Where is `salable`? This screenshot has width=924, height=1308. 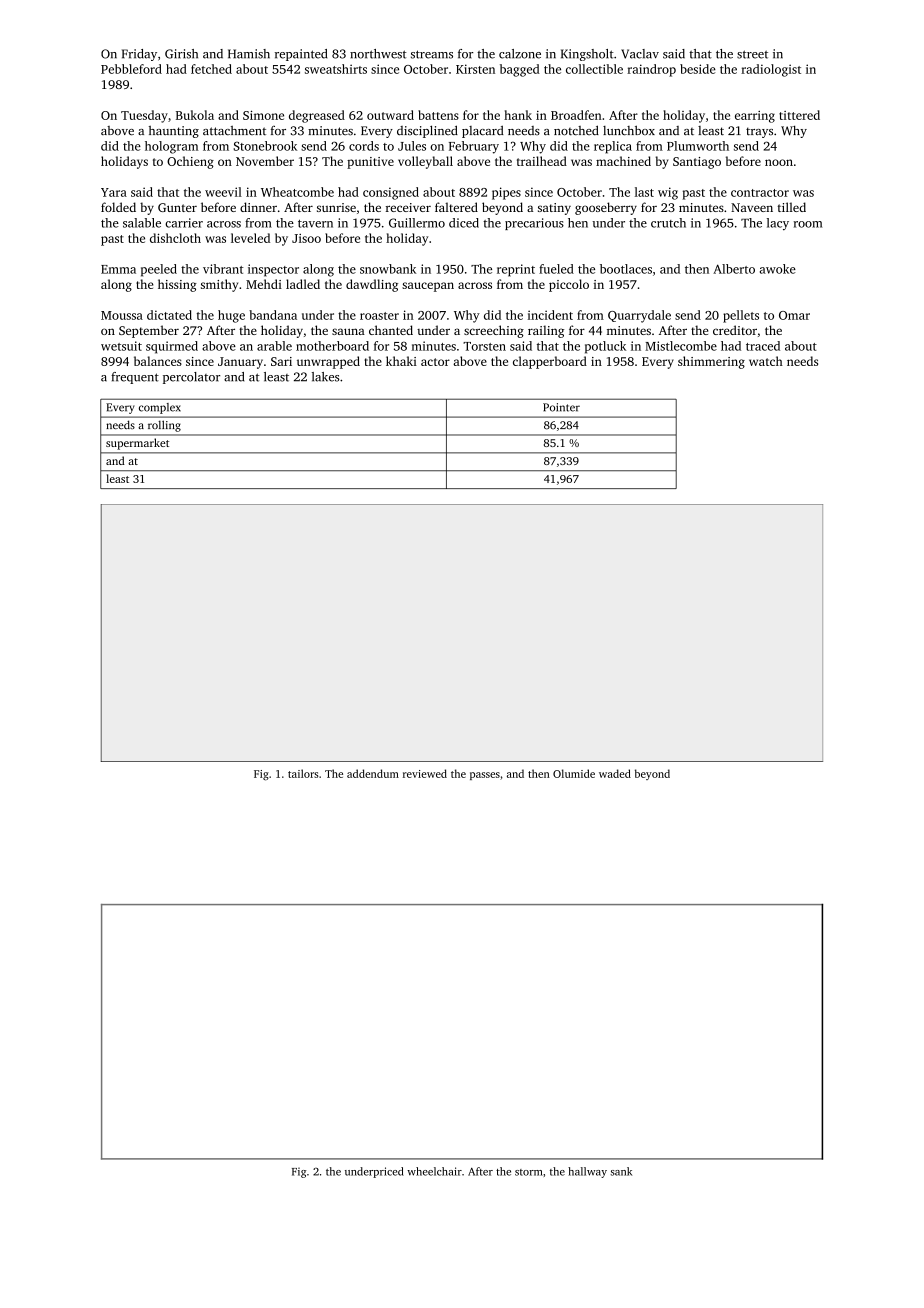
salable is located at coordinates (142, 223).
